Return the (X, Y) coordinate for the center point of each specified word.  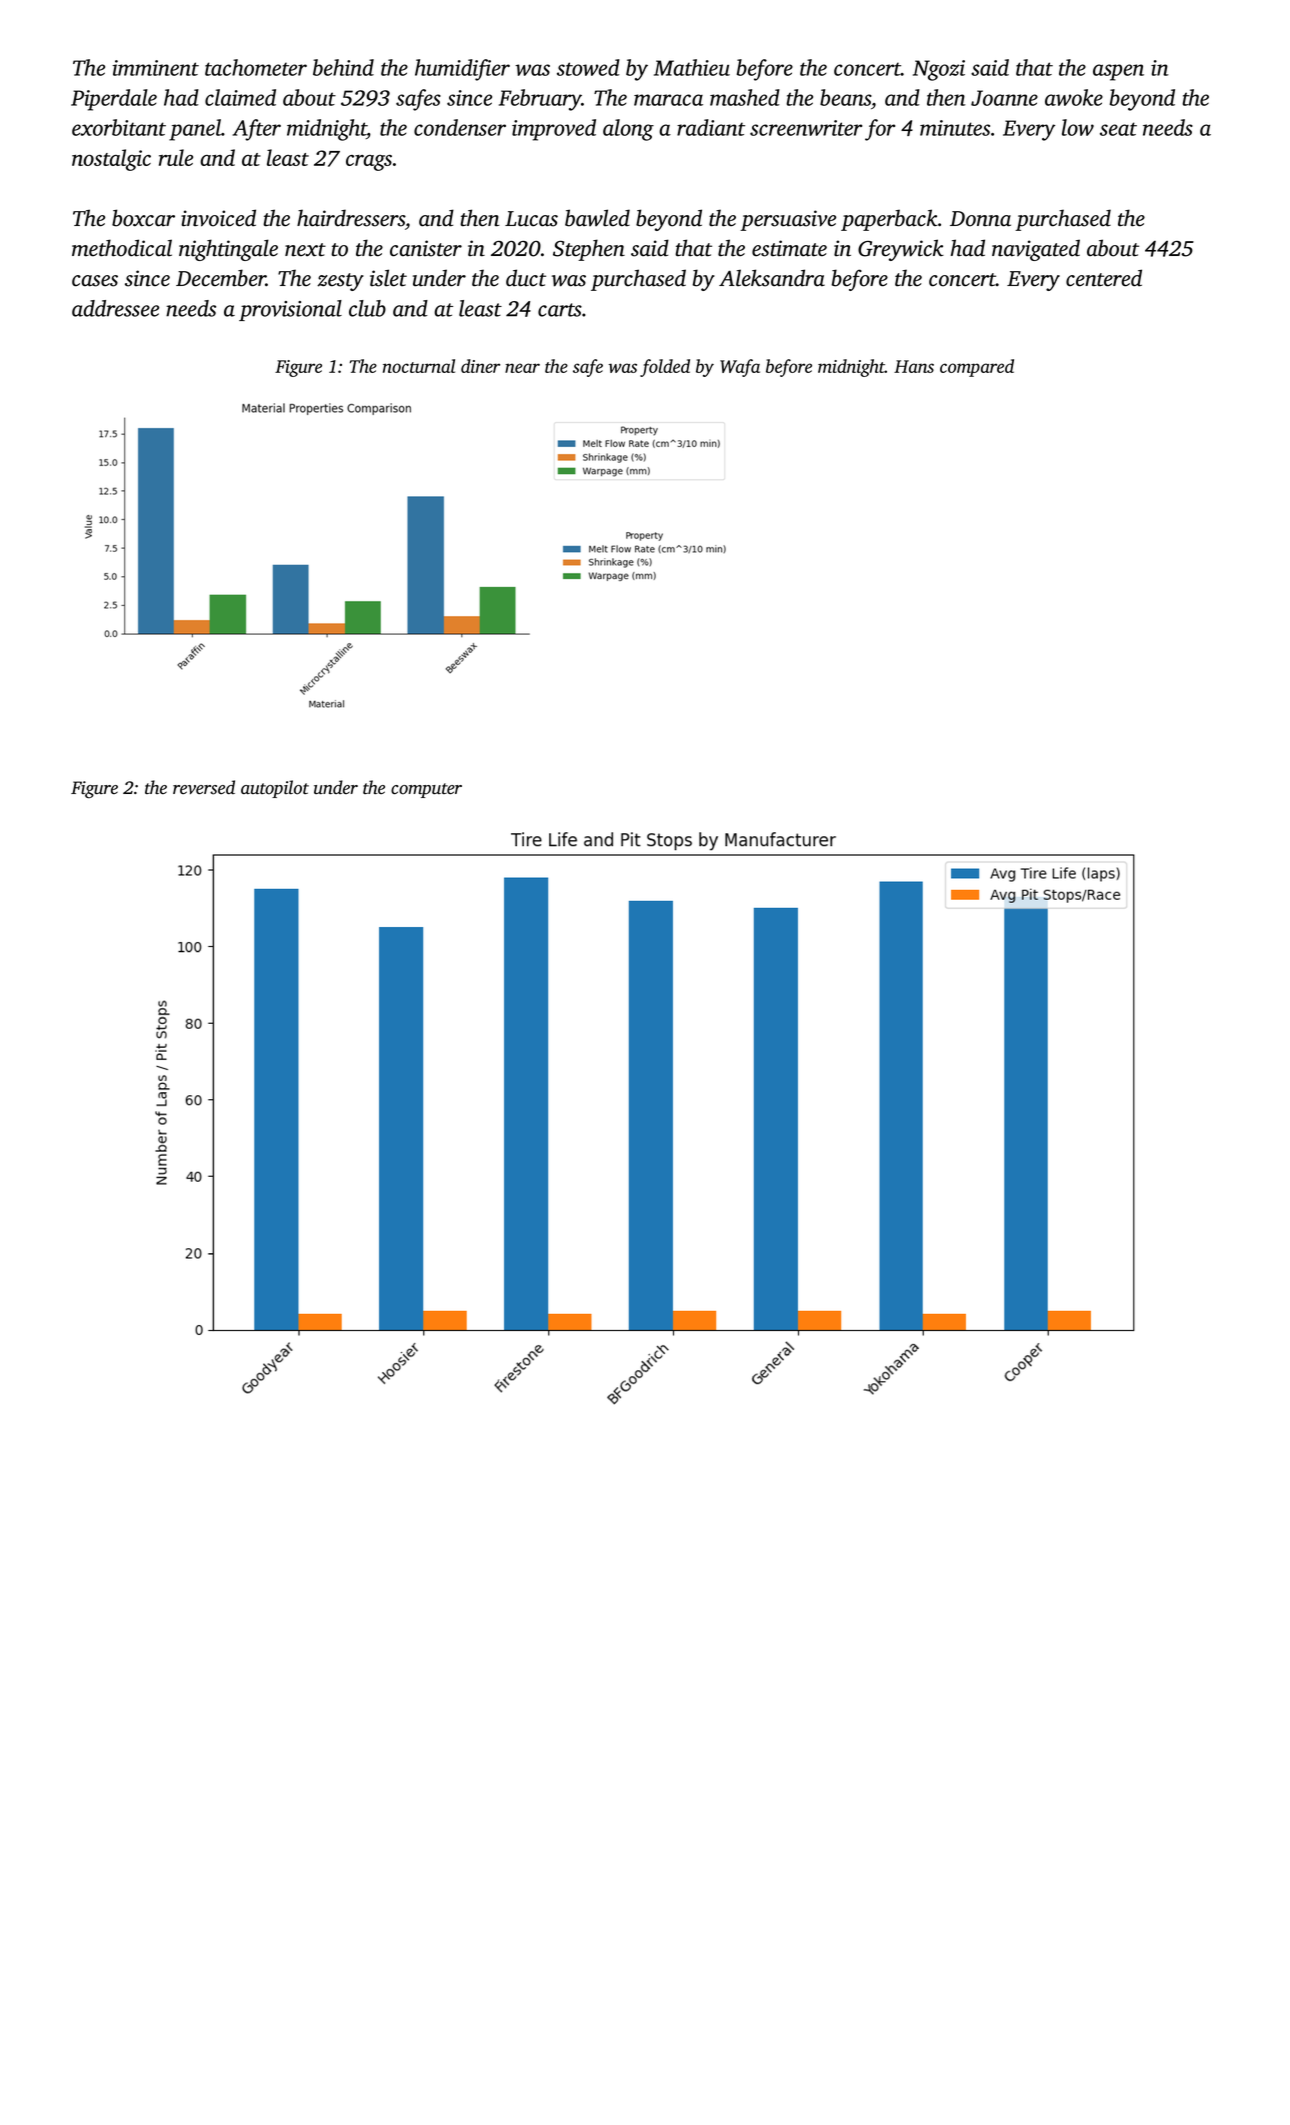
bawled (597, 218)
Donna (980, 219)
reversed (204, 787)
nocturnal (419, 366)
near (522, 368)
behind (343, 67)
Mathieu (692, 67)
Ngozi (939, 70)
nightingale (228, 250)
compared (977, 368)
